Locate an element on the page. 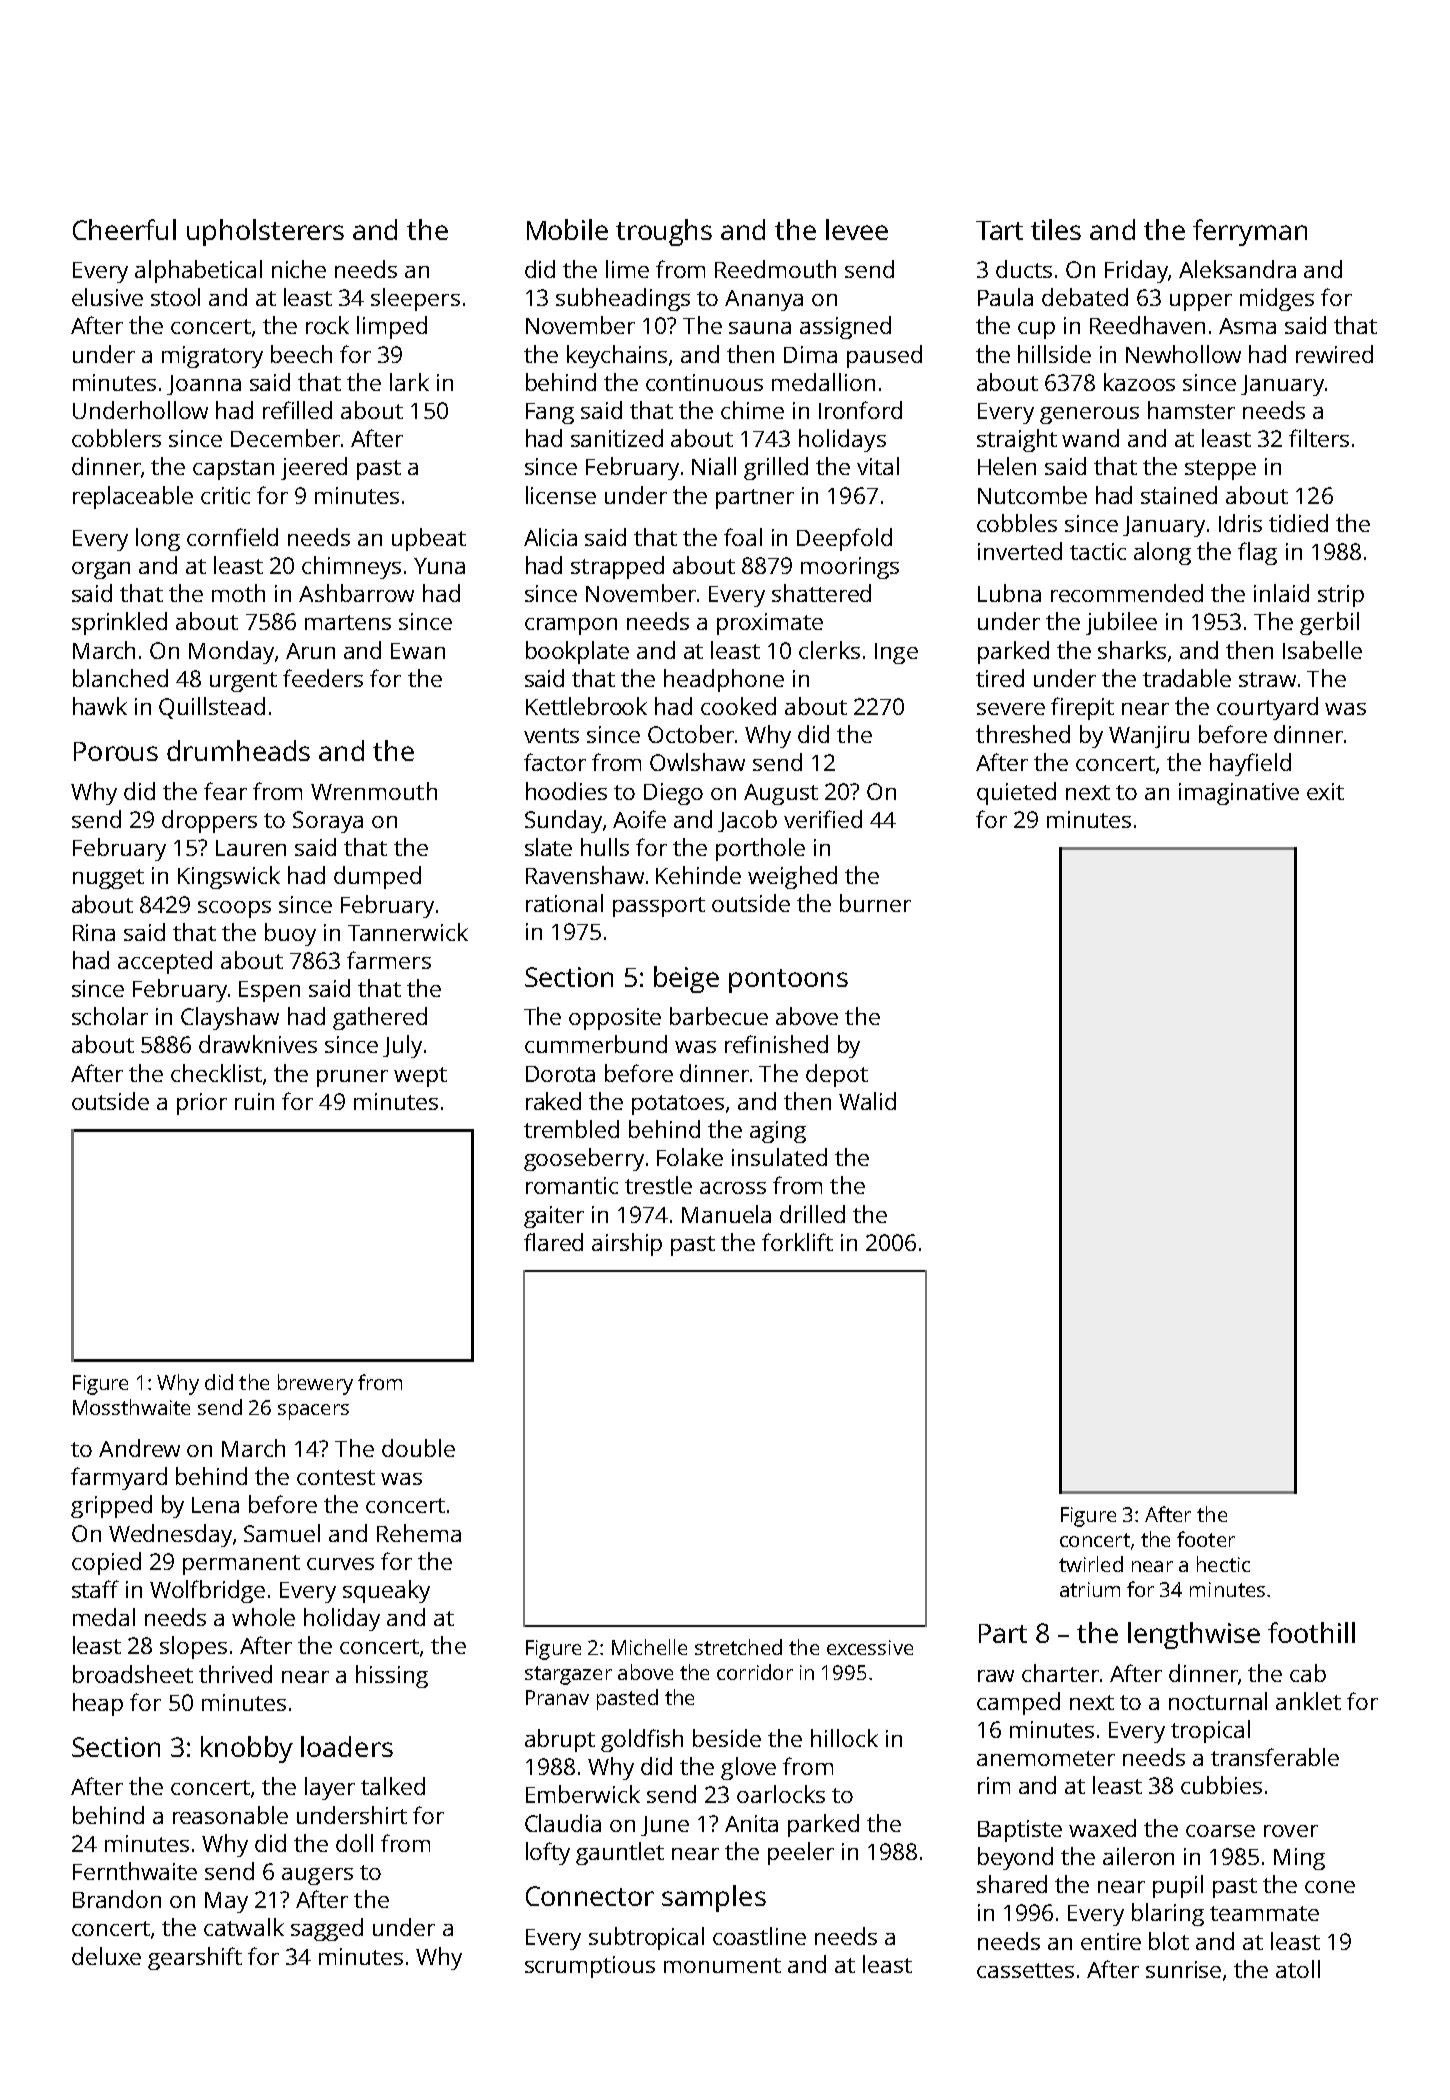  hectic is located at coordinates (1223, 1564).
